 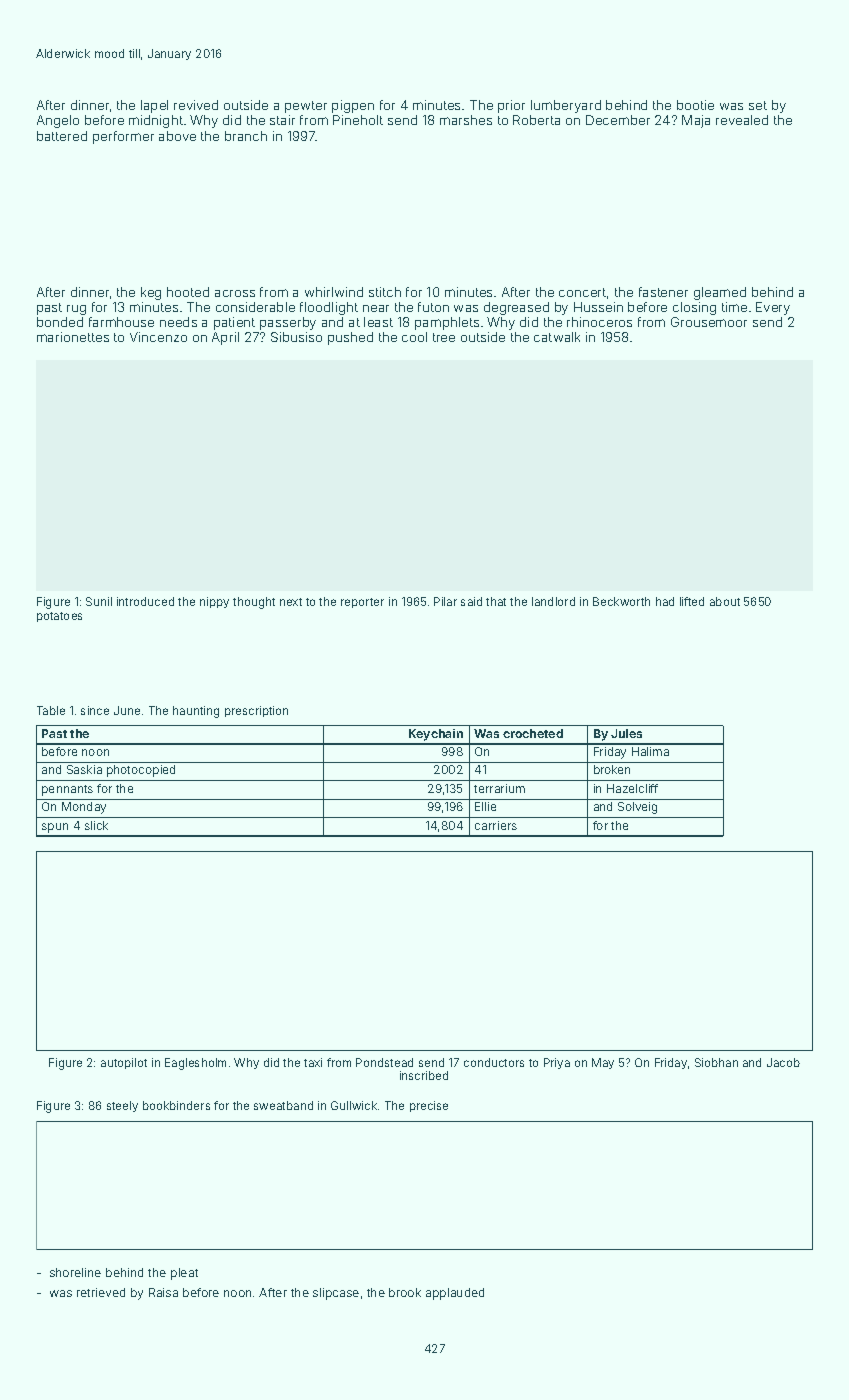 What do you see at coordinates (353, 106) in the screenshot?
I see `pigpen` at bounding box center [353, 106].
